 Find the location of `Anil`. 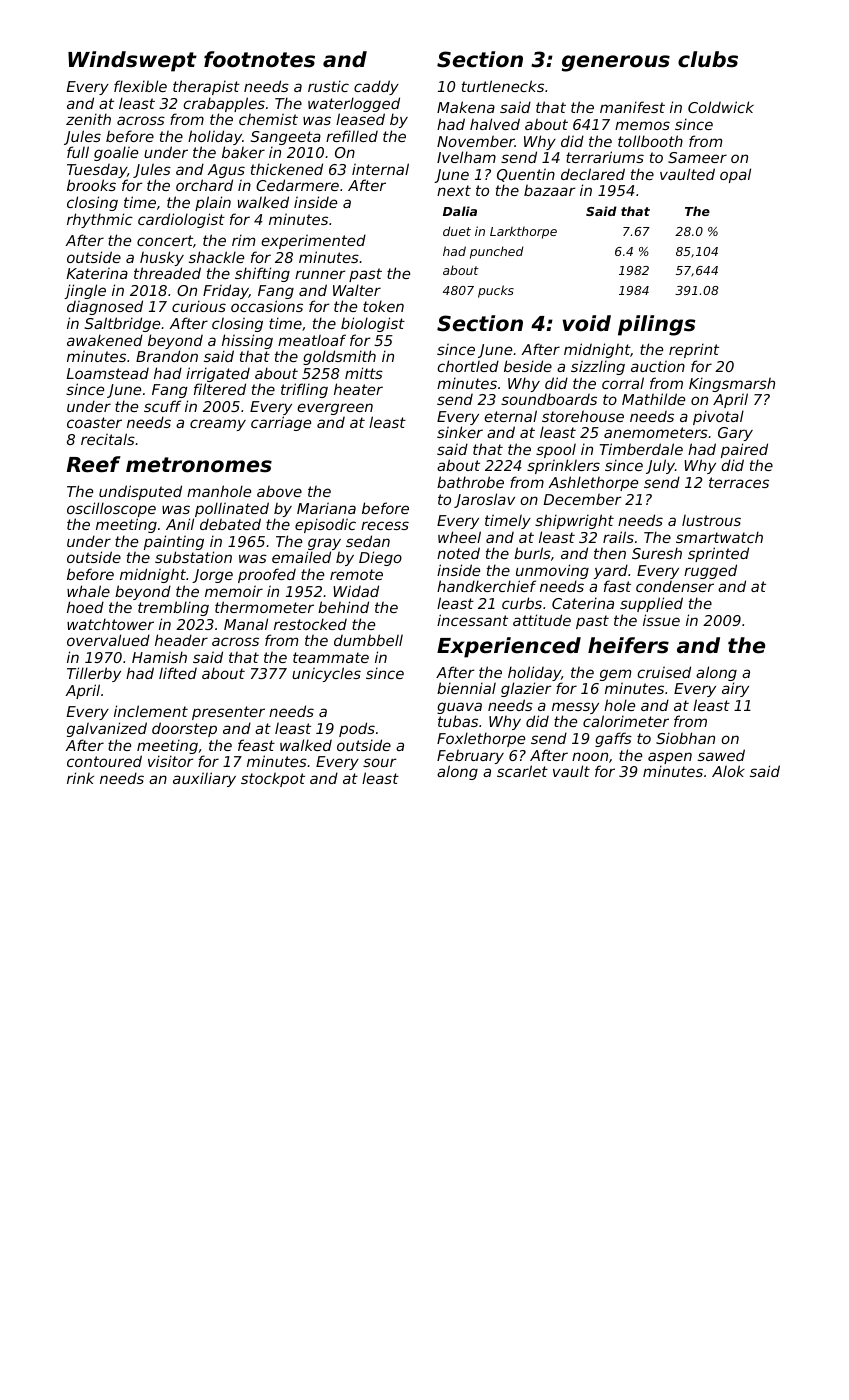

Anil is located at coordinates (180, 524).
